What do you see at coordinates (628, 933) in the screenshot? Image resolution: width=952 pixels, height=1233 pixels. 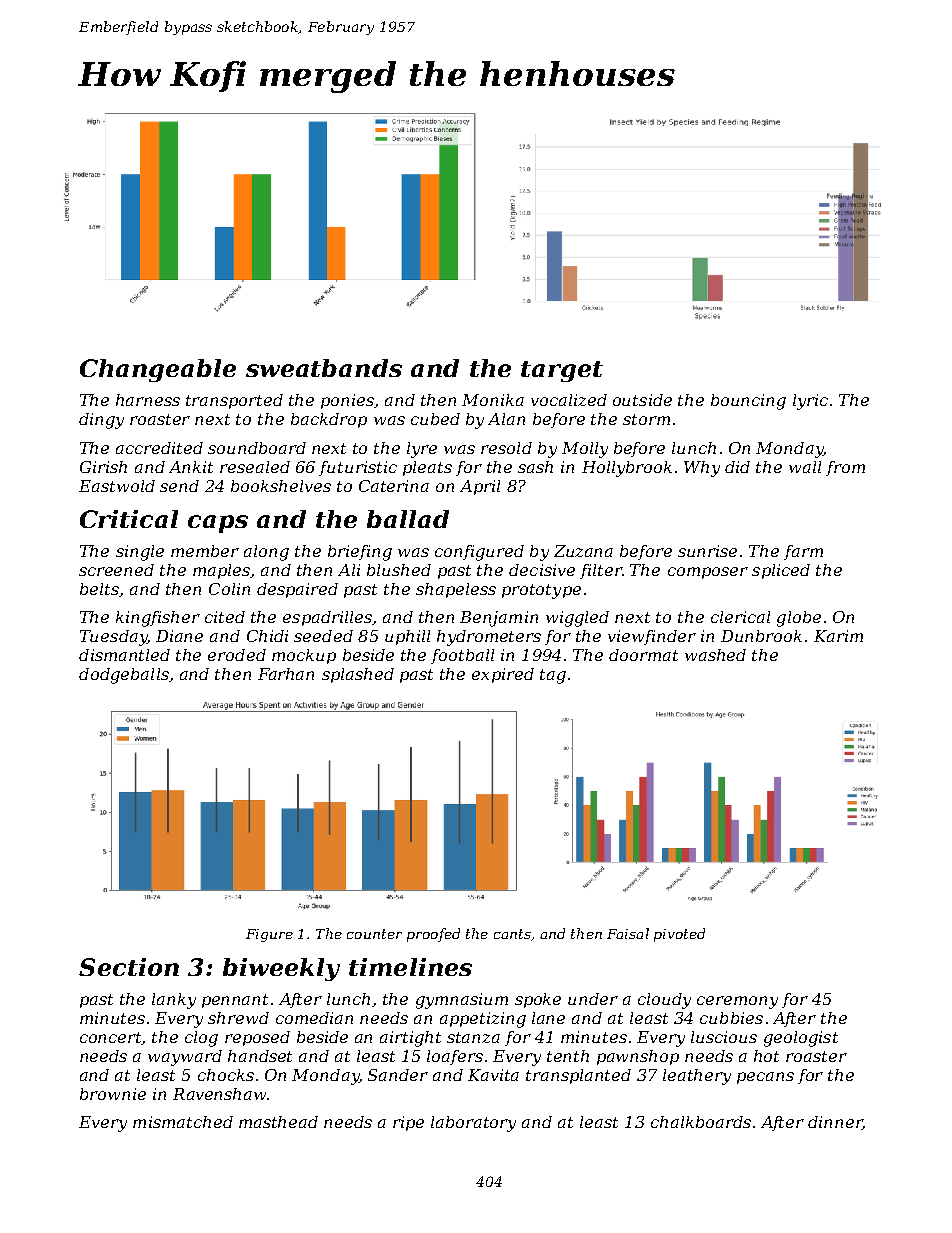 I see `Faisal` at bounding box center [628, 933].
